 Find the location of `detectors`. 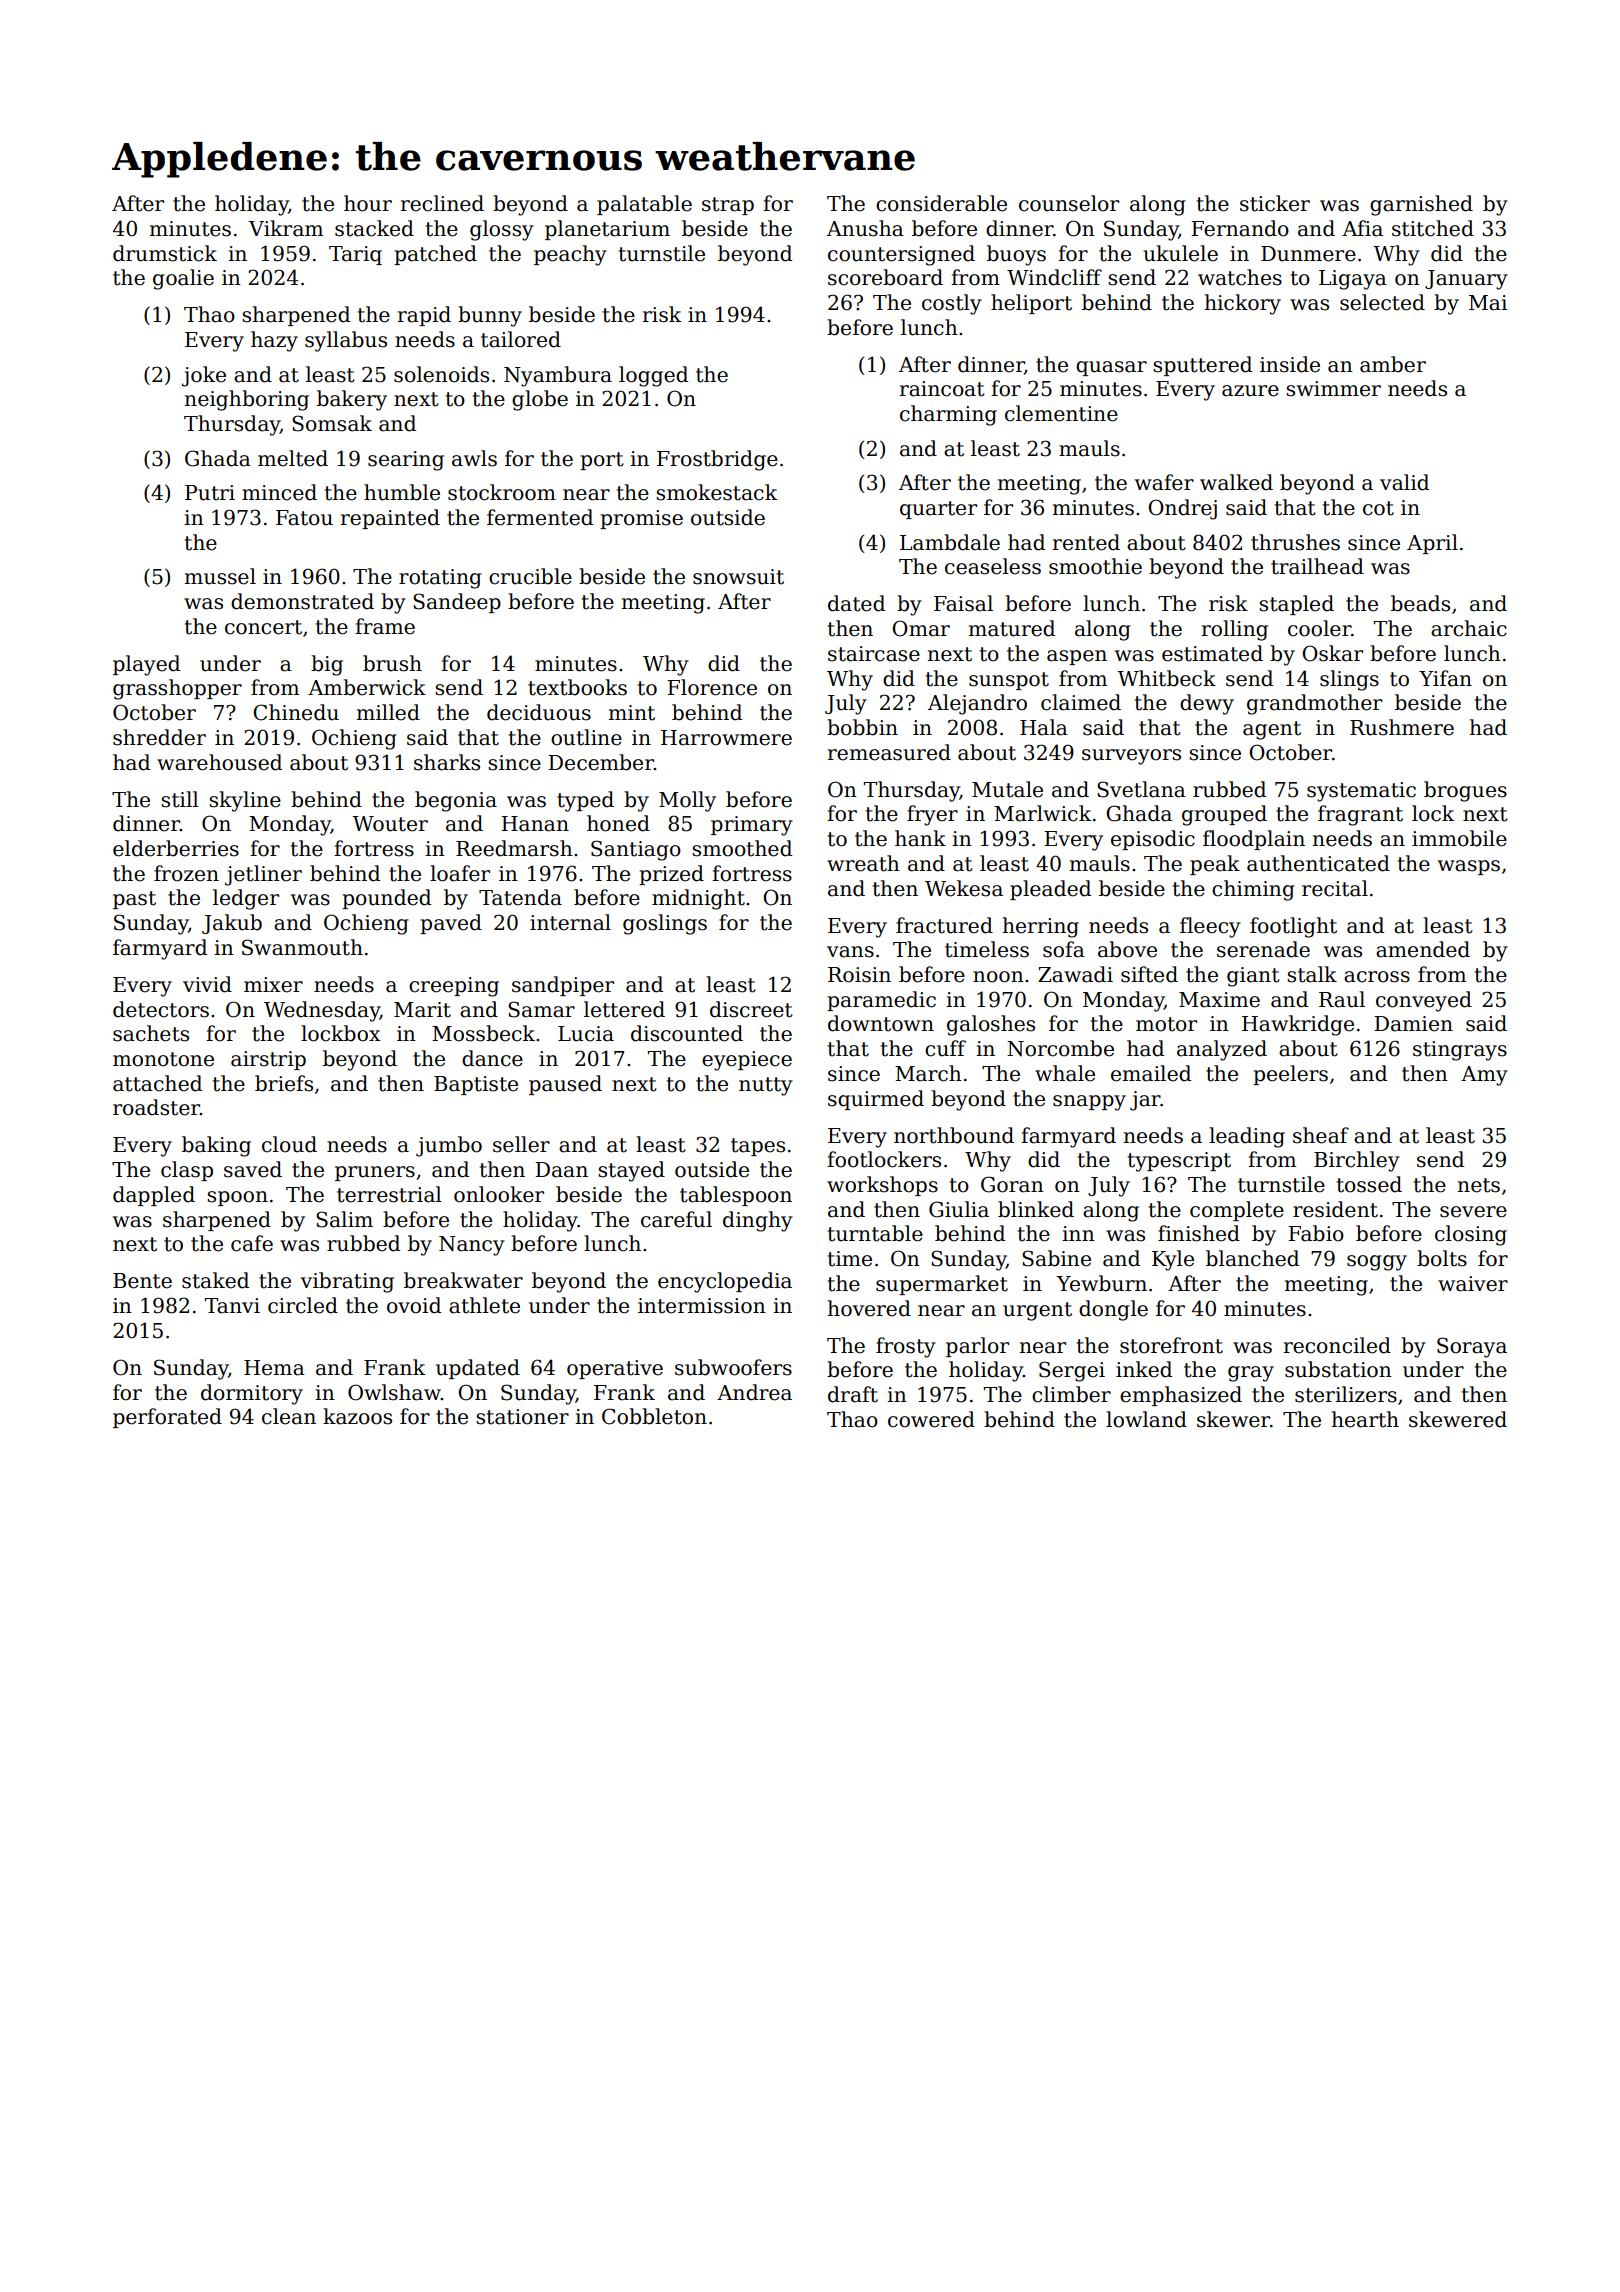

detectors is located at coordinates (161, 1009).
